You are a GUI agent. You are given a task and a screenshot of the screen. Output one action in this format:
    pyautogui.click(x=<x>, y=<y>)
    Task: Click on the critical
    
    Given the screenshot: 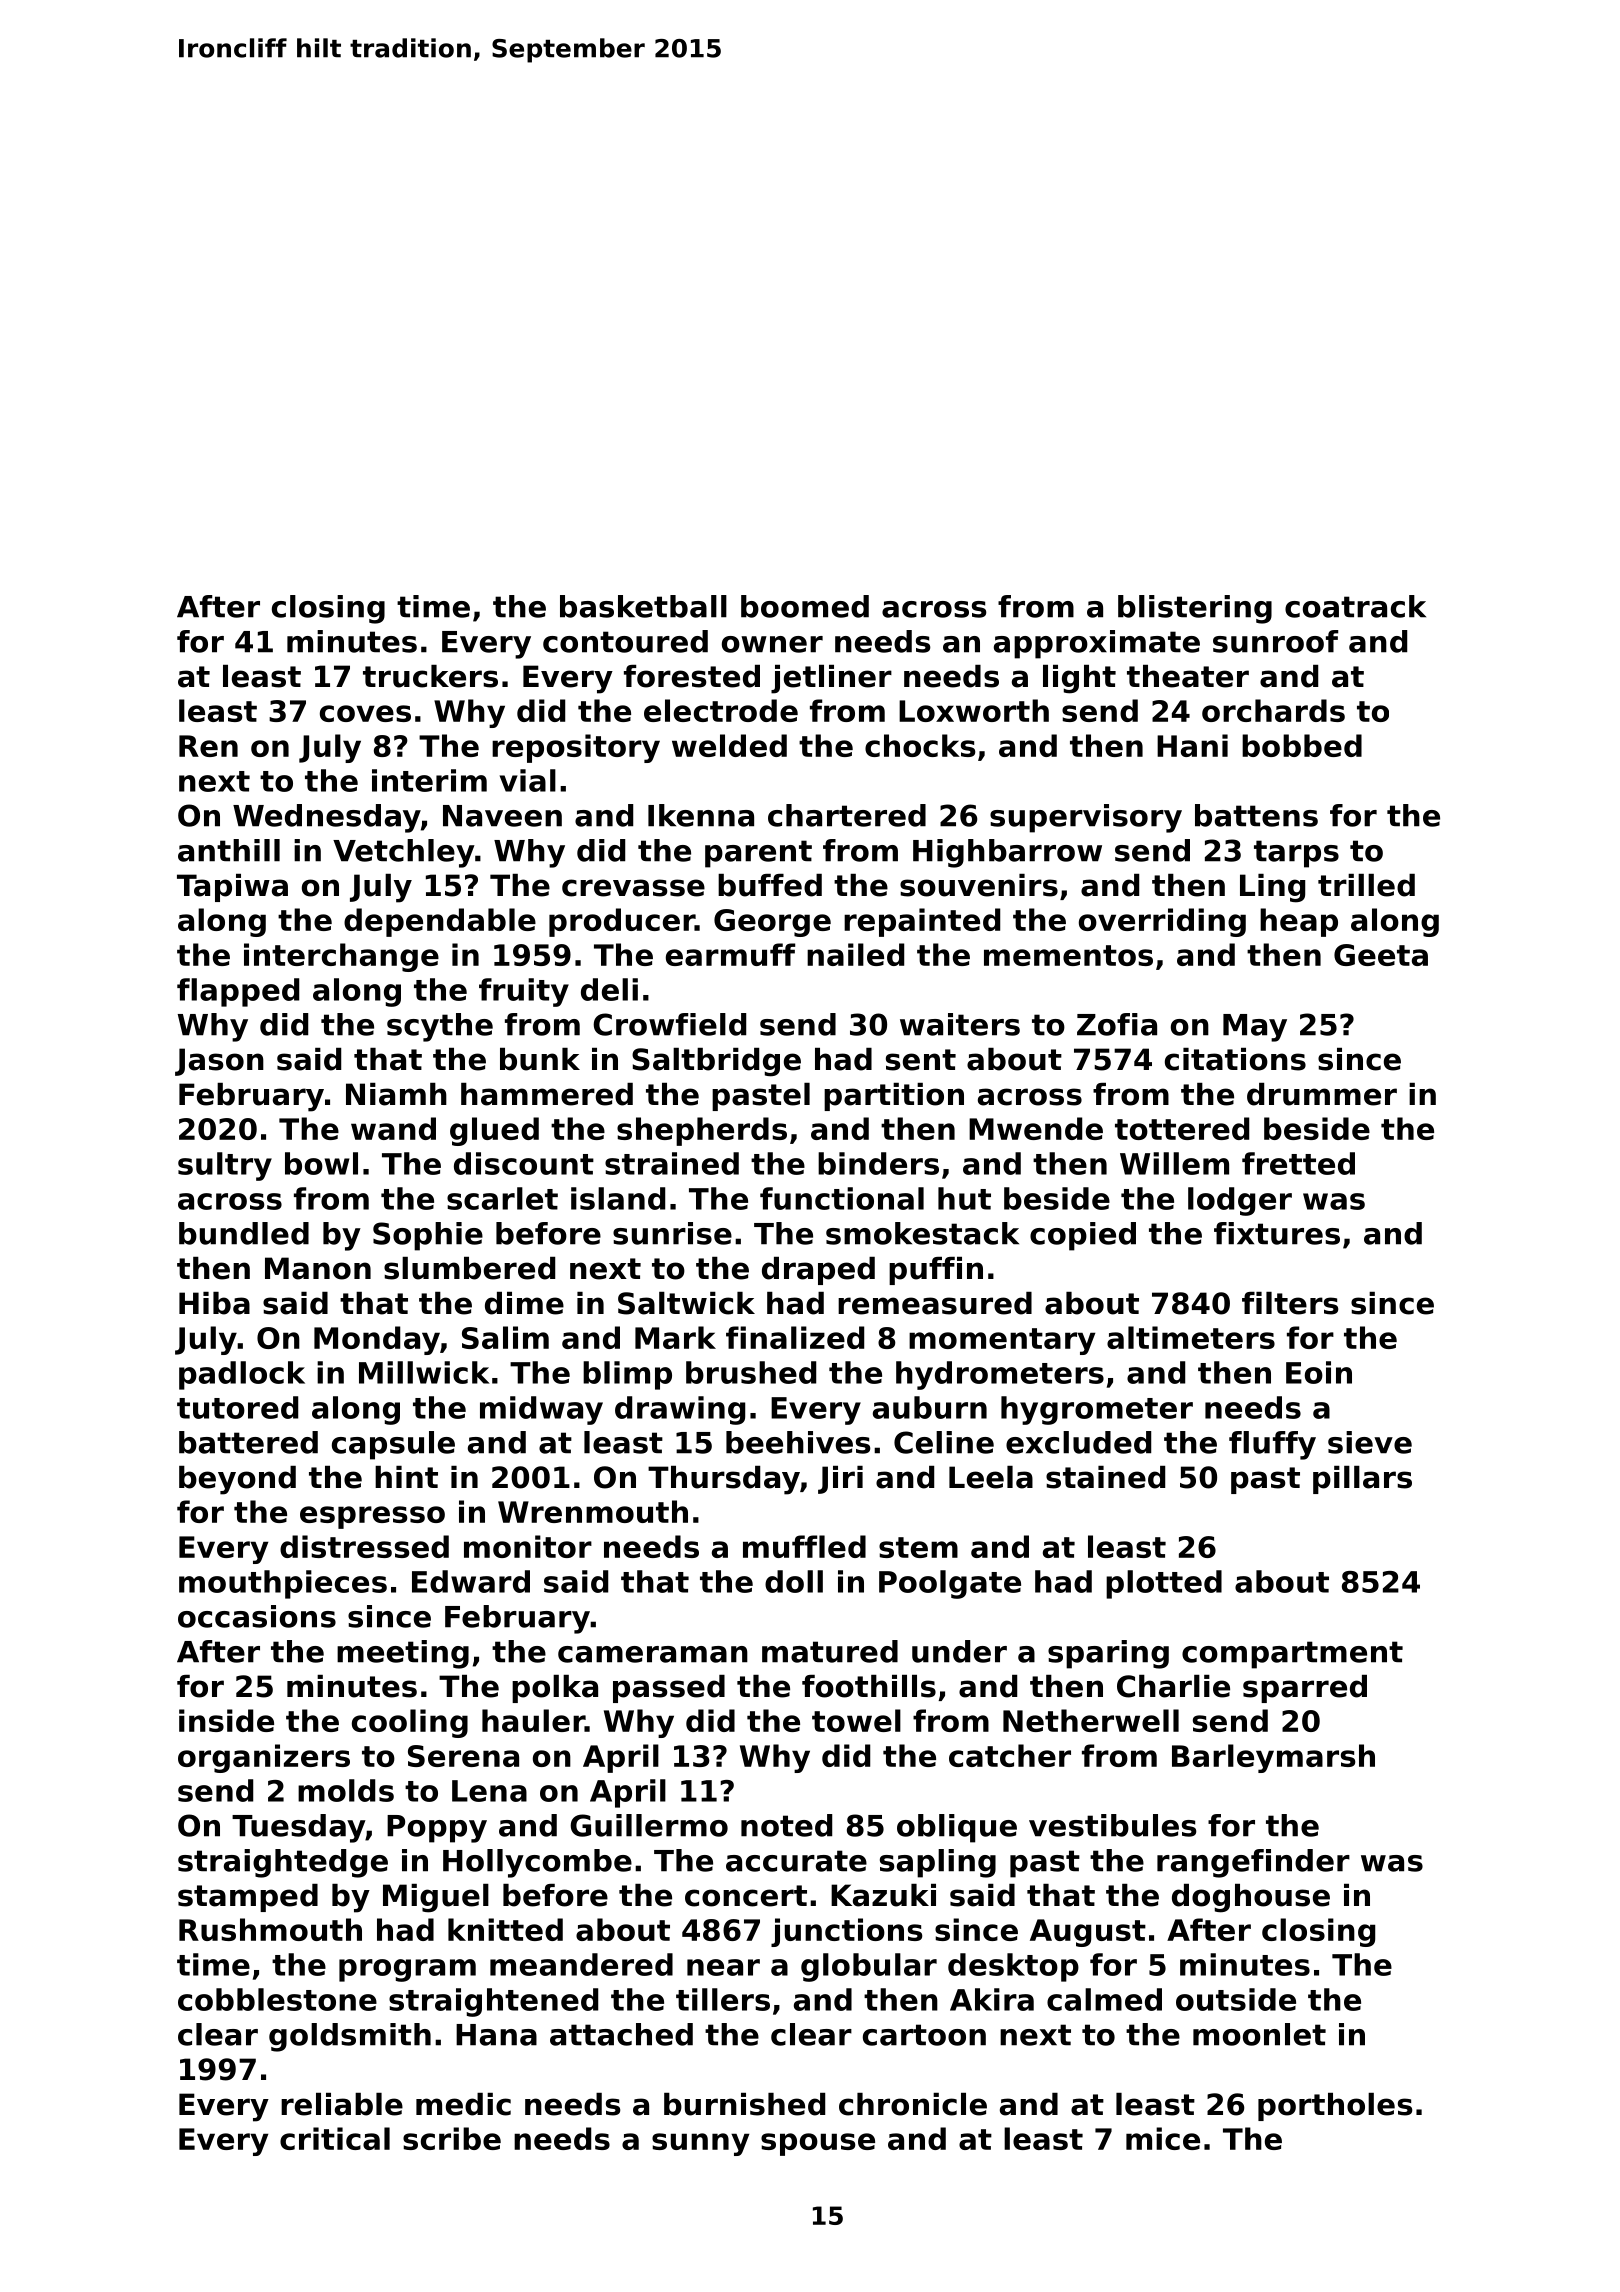 What is the action you would take?
    pyautogui.click(x=335, y=2138)
